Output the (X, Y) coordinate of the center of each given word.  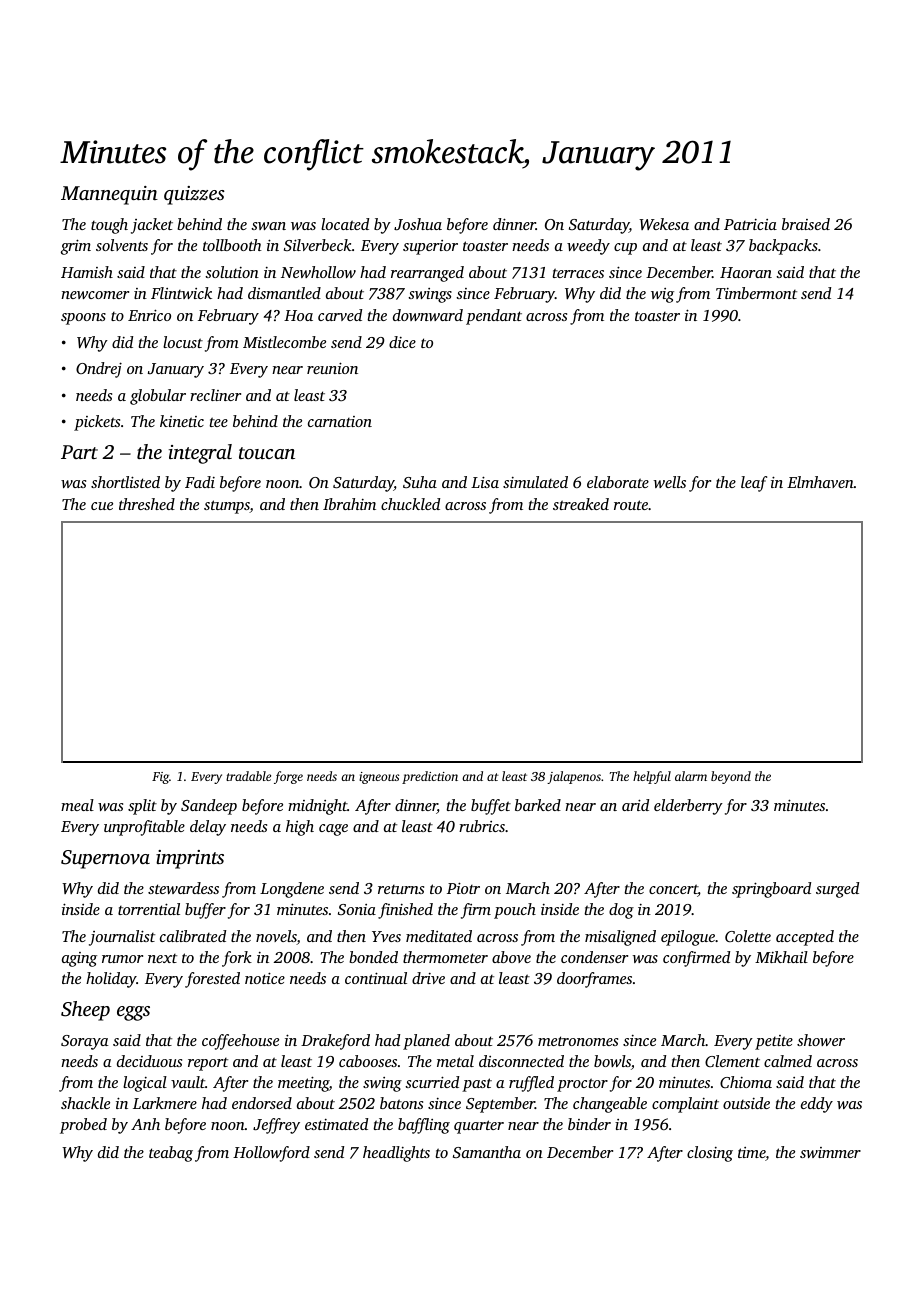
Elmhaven (820, 482)
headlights (396, 1154)
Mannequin (109, 195)
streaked (581, 504)
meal (77, 805)
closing (710, 1154)
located (345, 224)
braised (806, 224)
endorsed (262, 1103)
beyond (731, 777)
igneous (379, 778)
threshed (147, 504)
